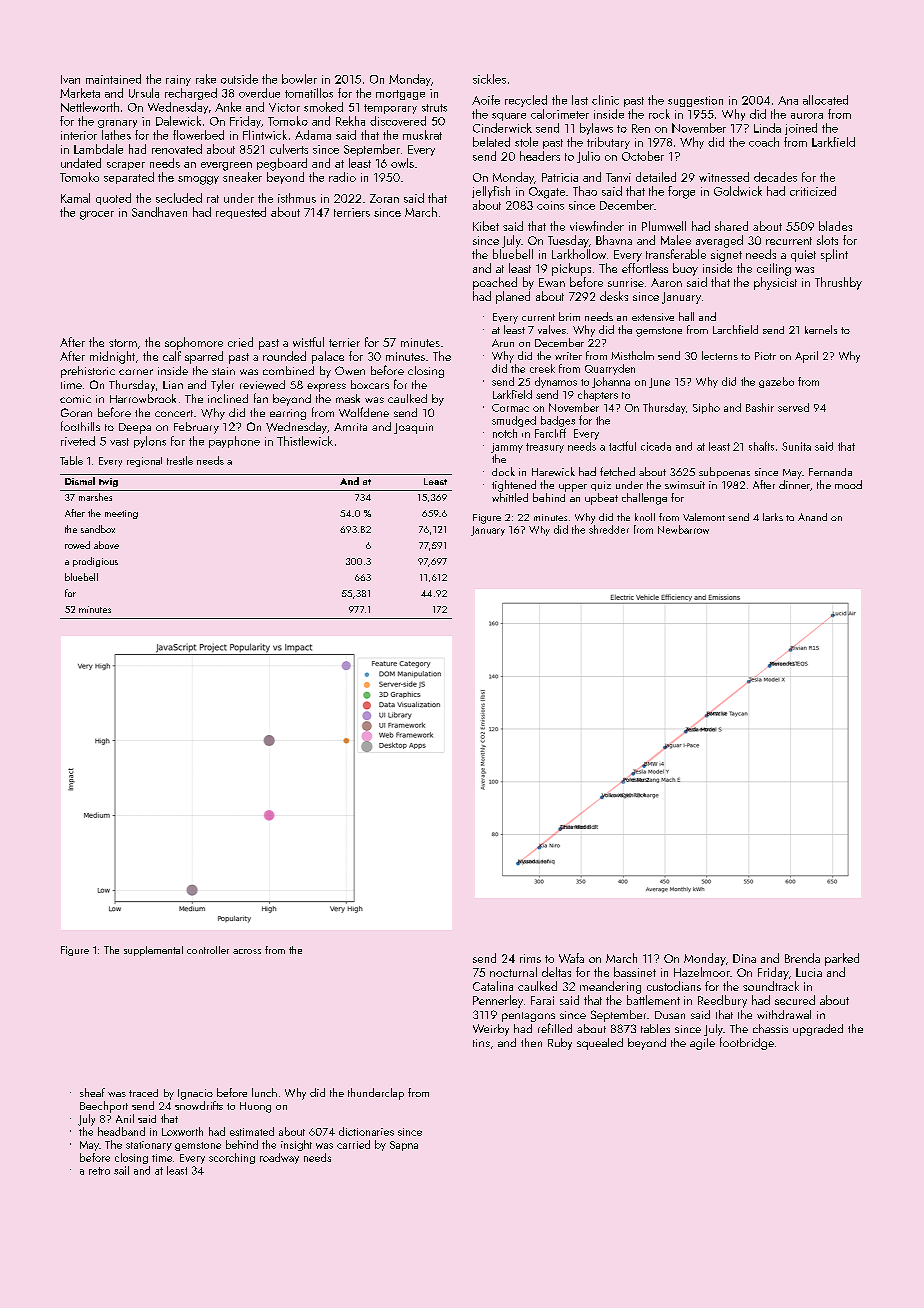  What do you see at coordinates (247, 951) in the screenshot?
I see `across` at bounding box center [247, 951].
